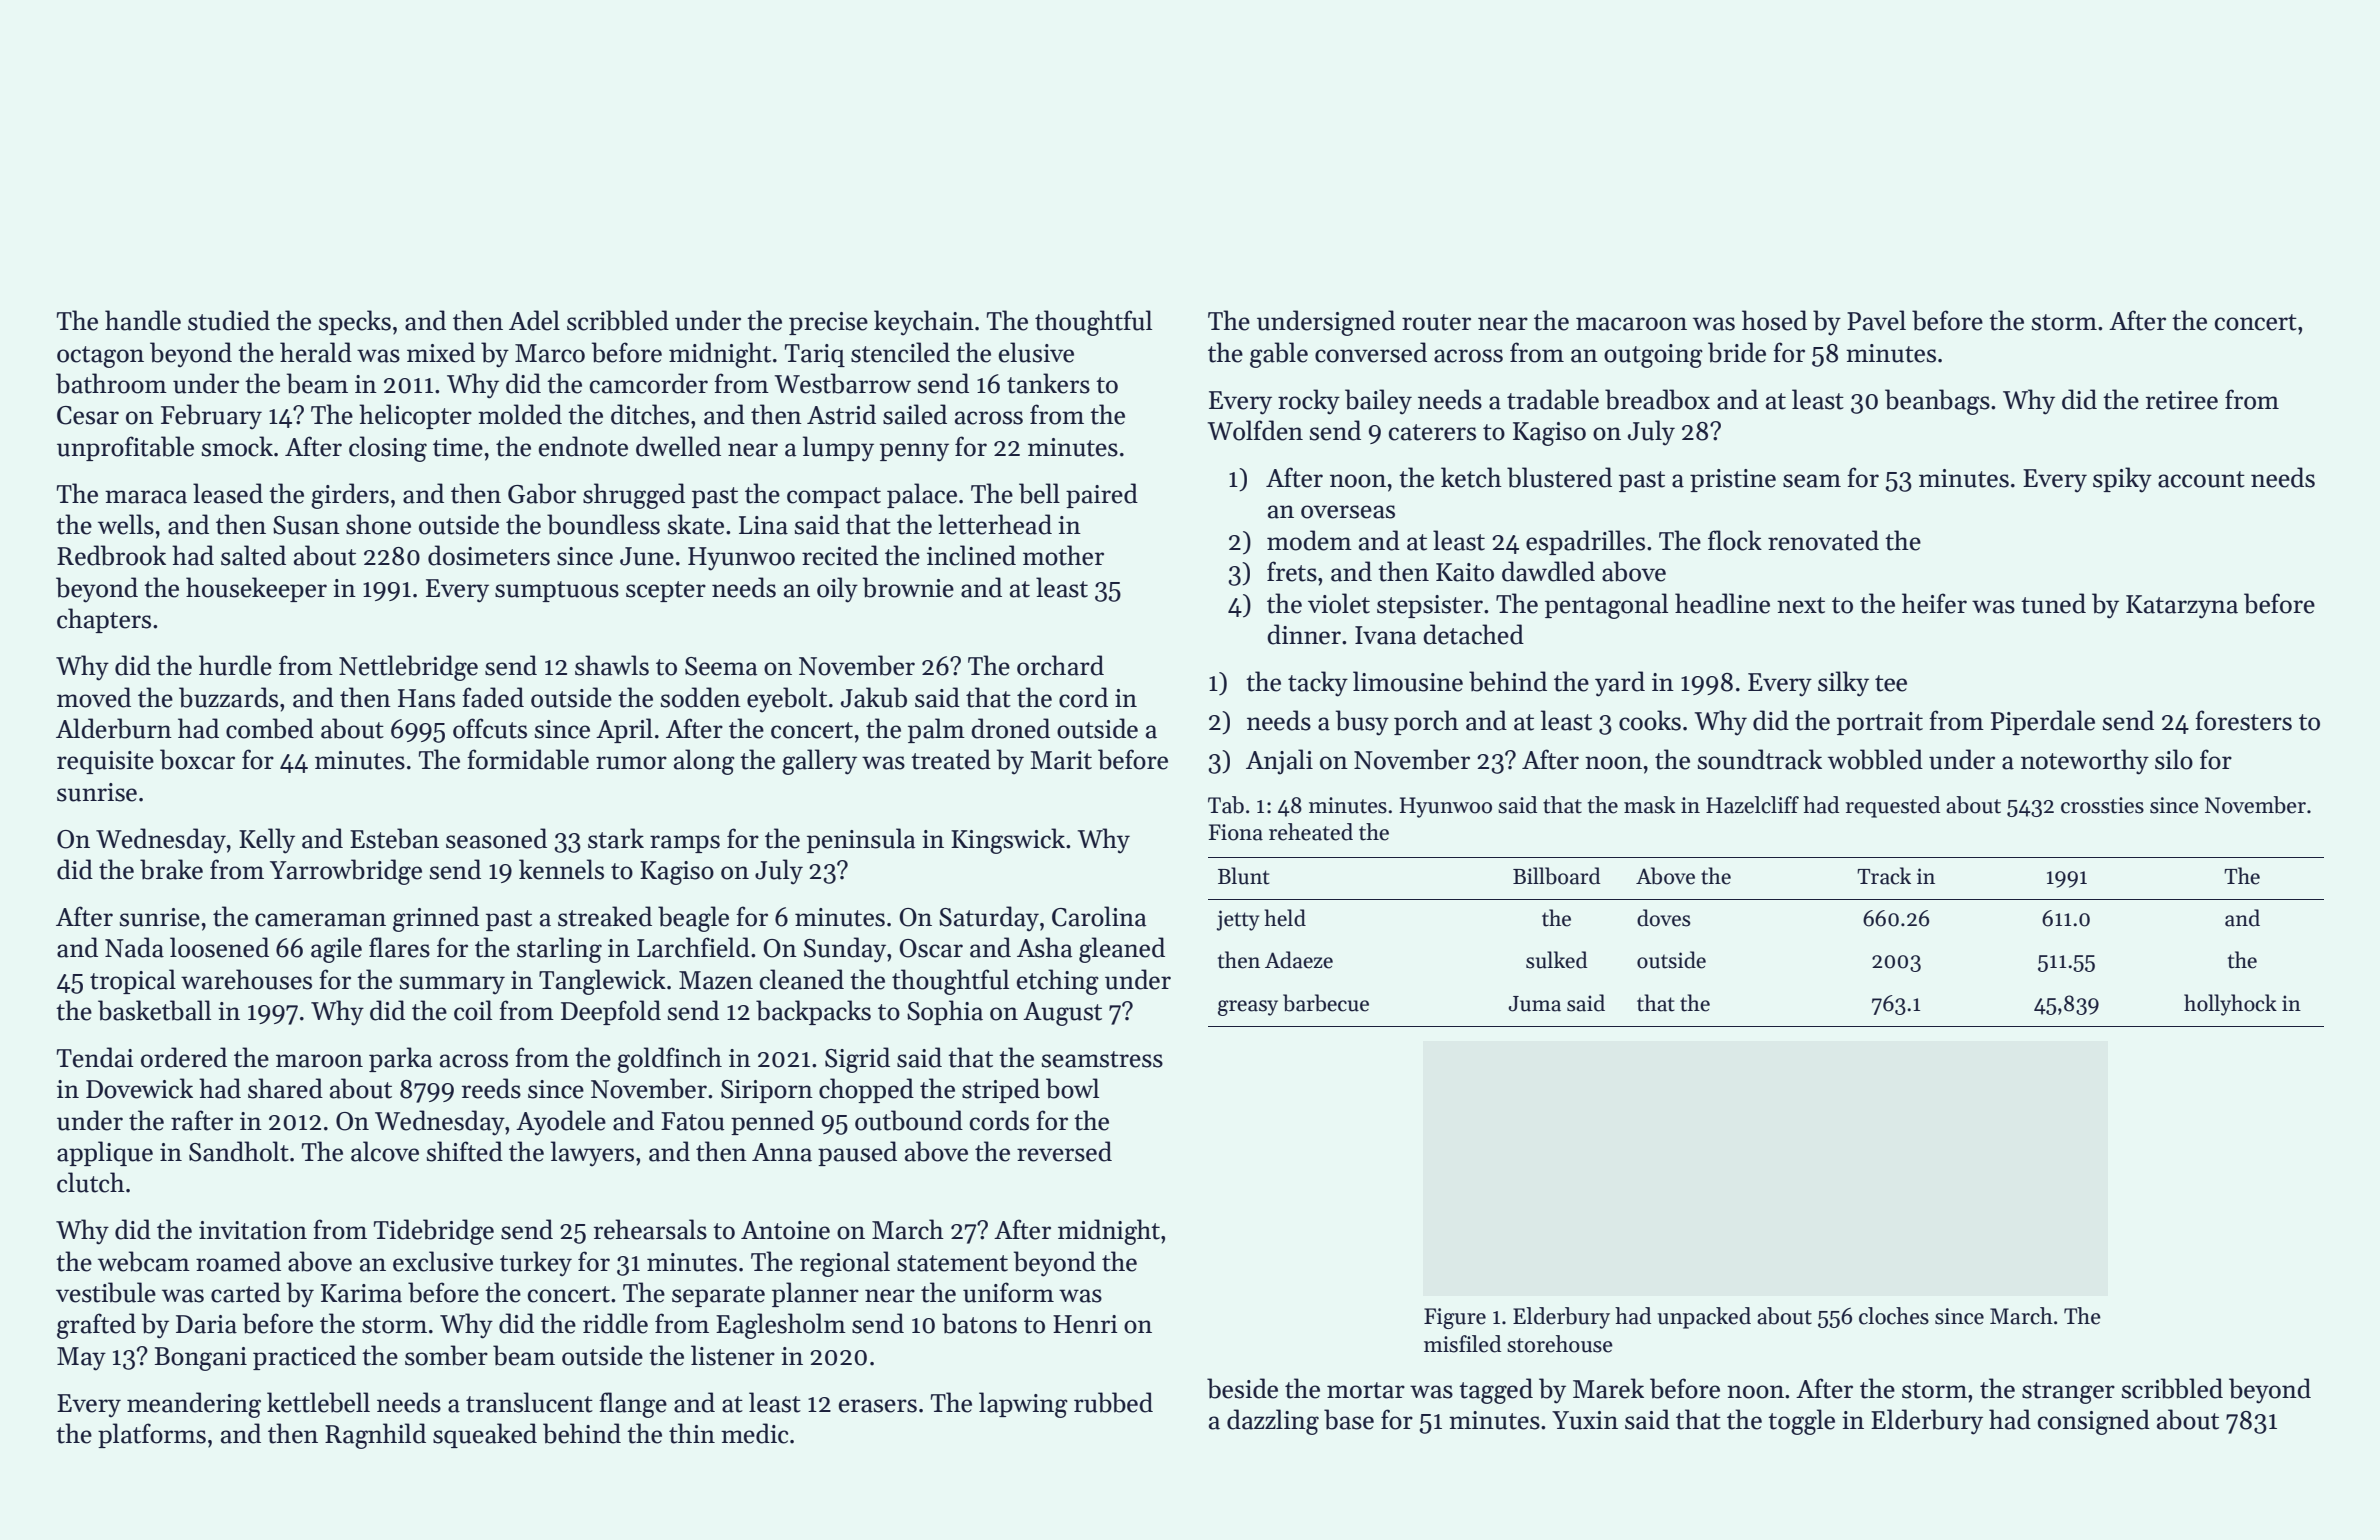 The image size is (2380, 1540). What do you see at coordinates (375, 1436) in the image?
I see `Ragnhild` at bounding box center [375, 1436].
